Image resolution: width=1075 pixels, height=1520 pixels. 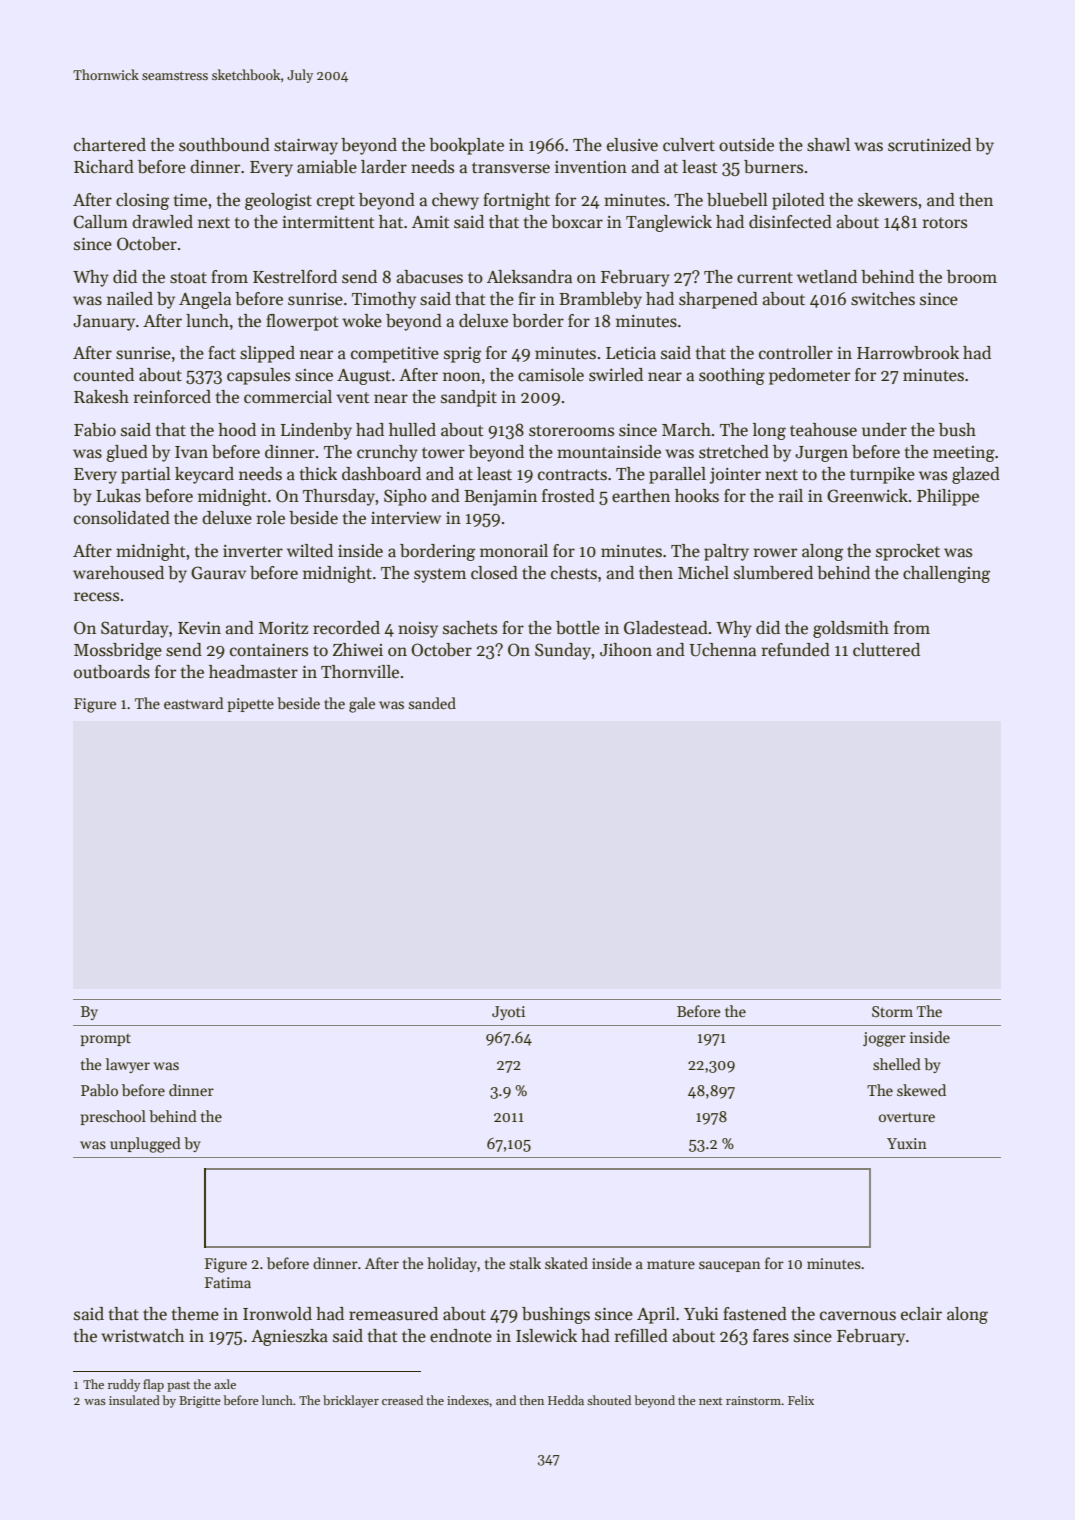 What do you see at coordinates (574, 573) in the image?
I see `chests` at bounding box center [574, 573].
